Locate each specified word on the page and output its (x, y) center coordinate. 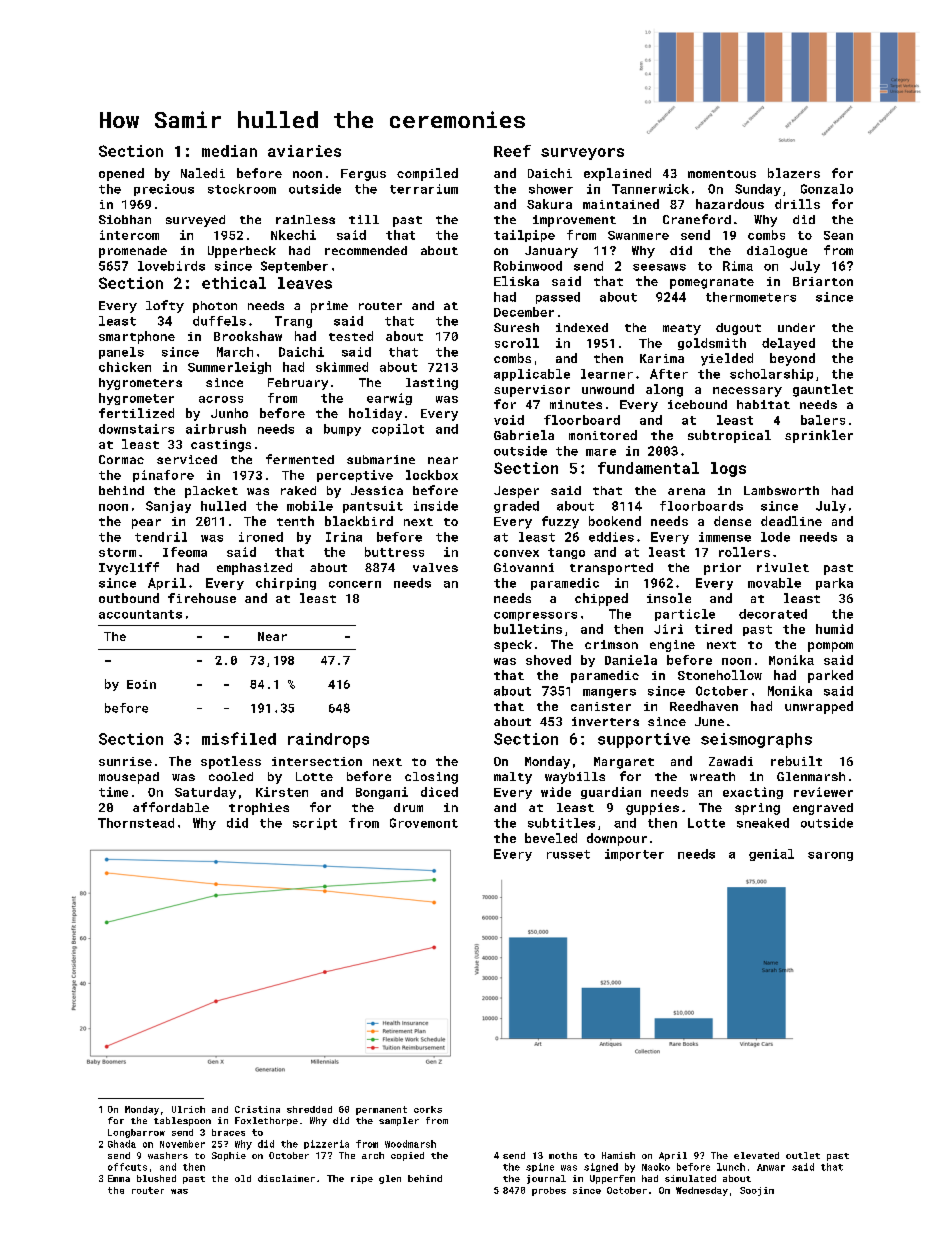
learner (607, 374)
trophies (259, 809)
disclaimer (286, 1178)
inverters (605, 721)
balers (823, 420)
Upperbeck (242, 252)
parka (834, 584)
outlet (803, 1155)
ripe (362, 1179)
